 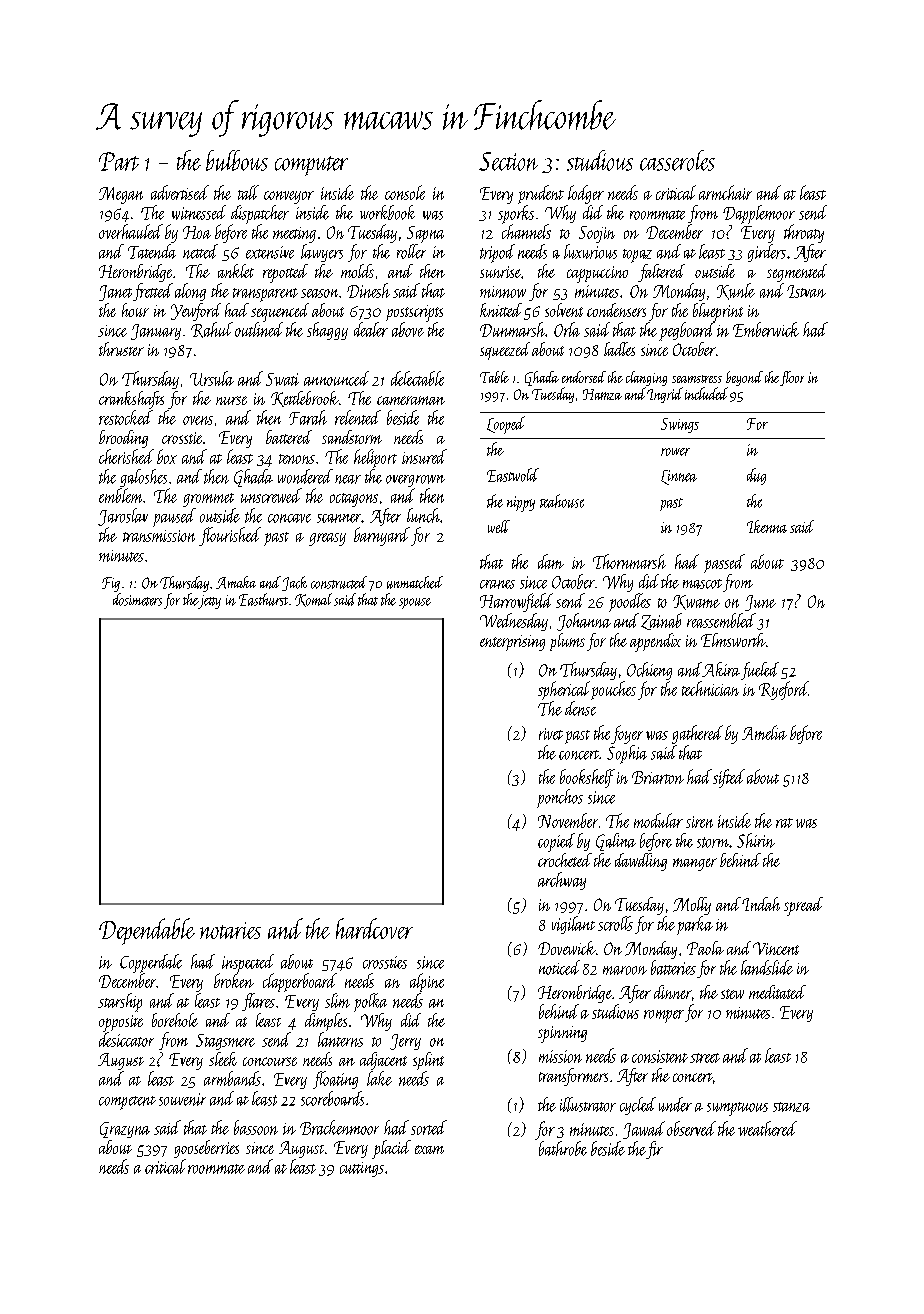 I want to click on restocked, so click(x=126, y=417).
